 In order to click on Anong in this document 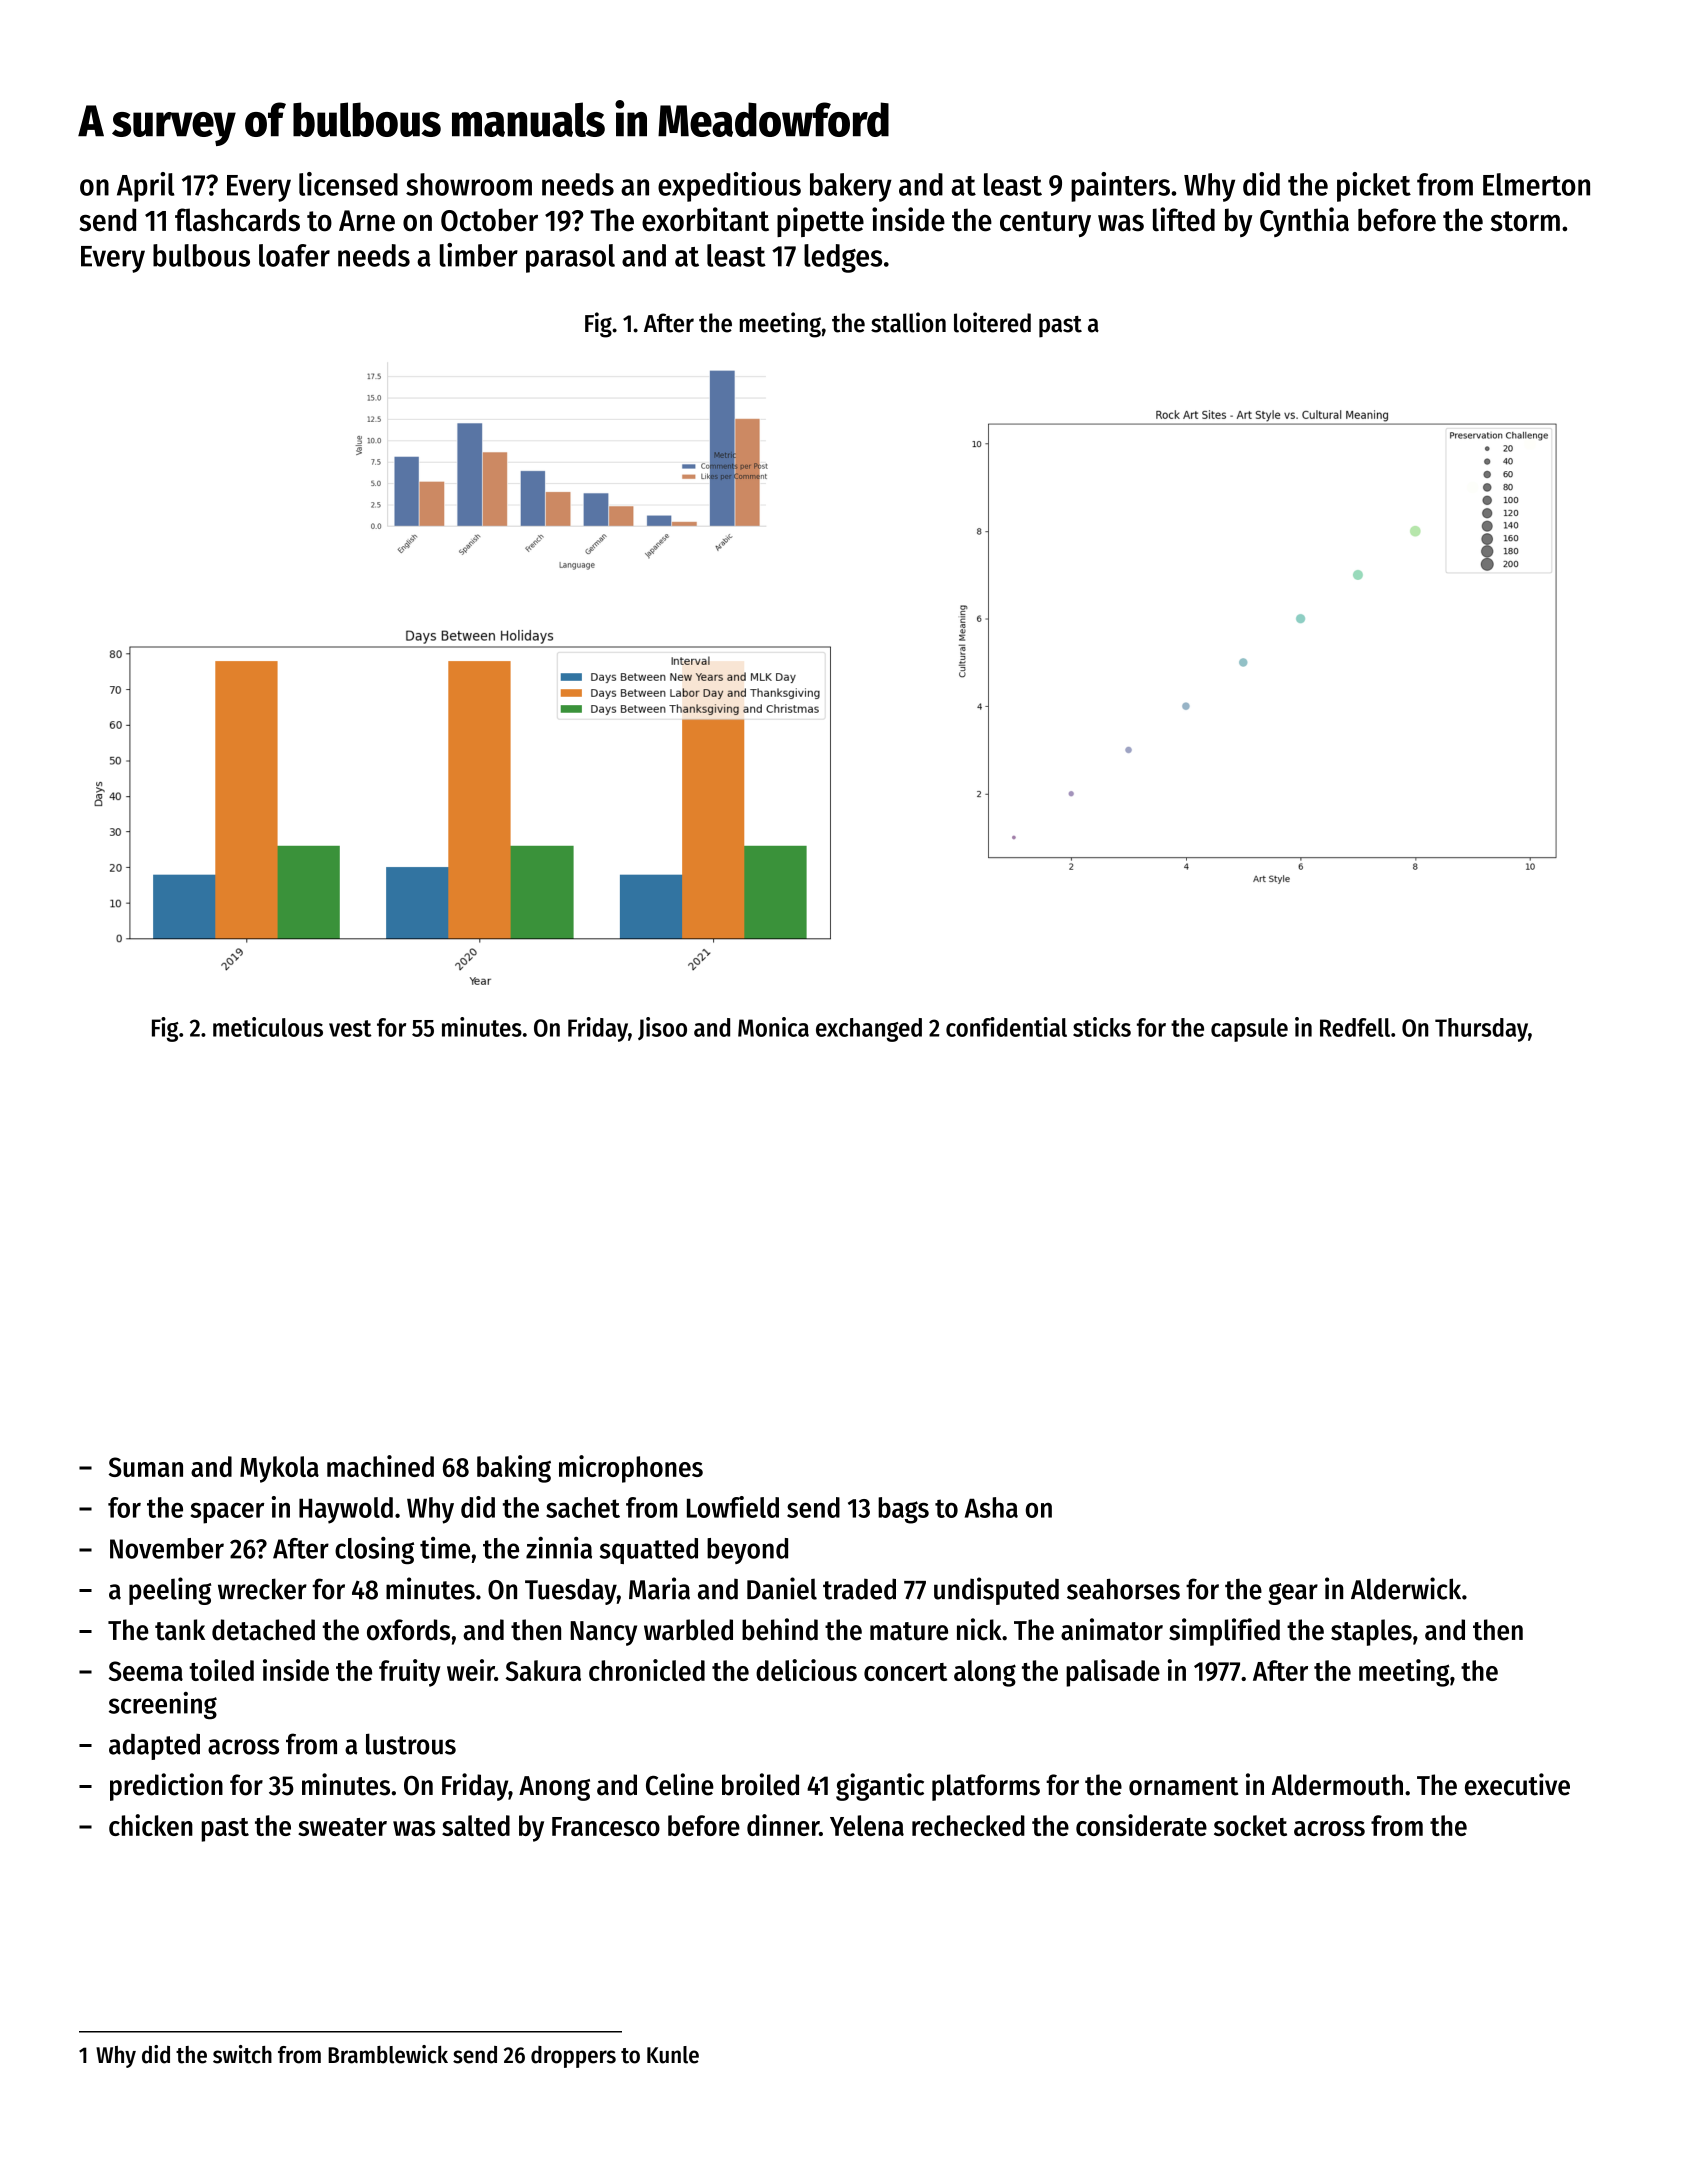, I will do `click(554, 1788)`.
